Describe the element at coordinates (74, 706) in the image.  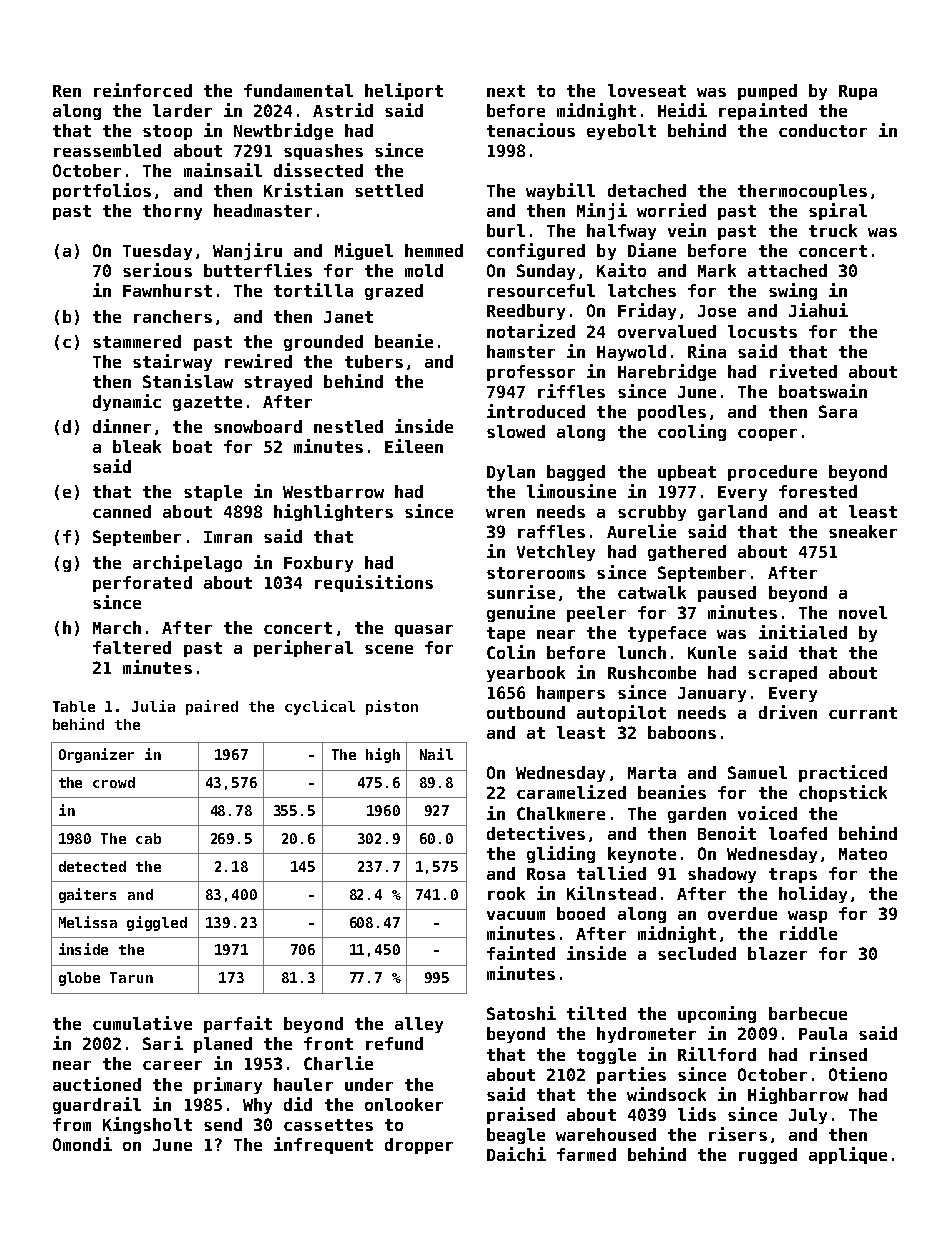
I see `Table` at that location.
